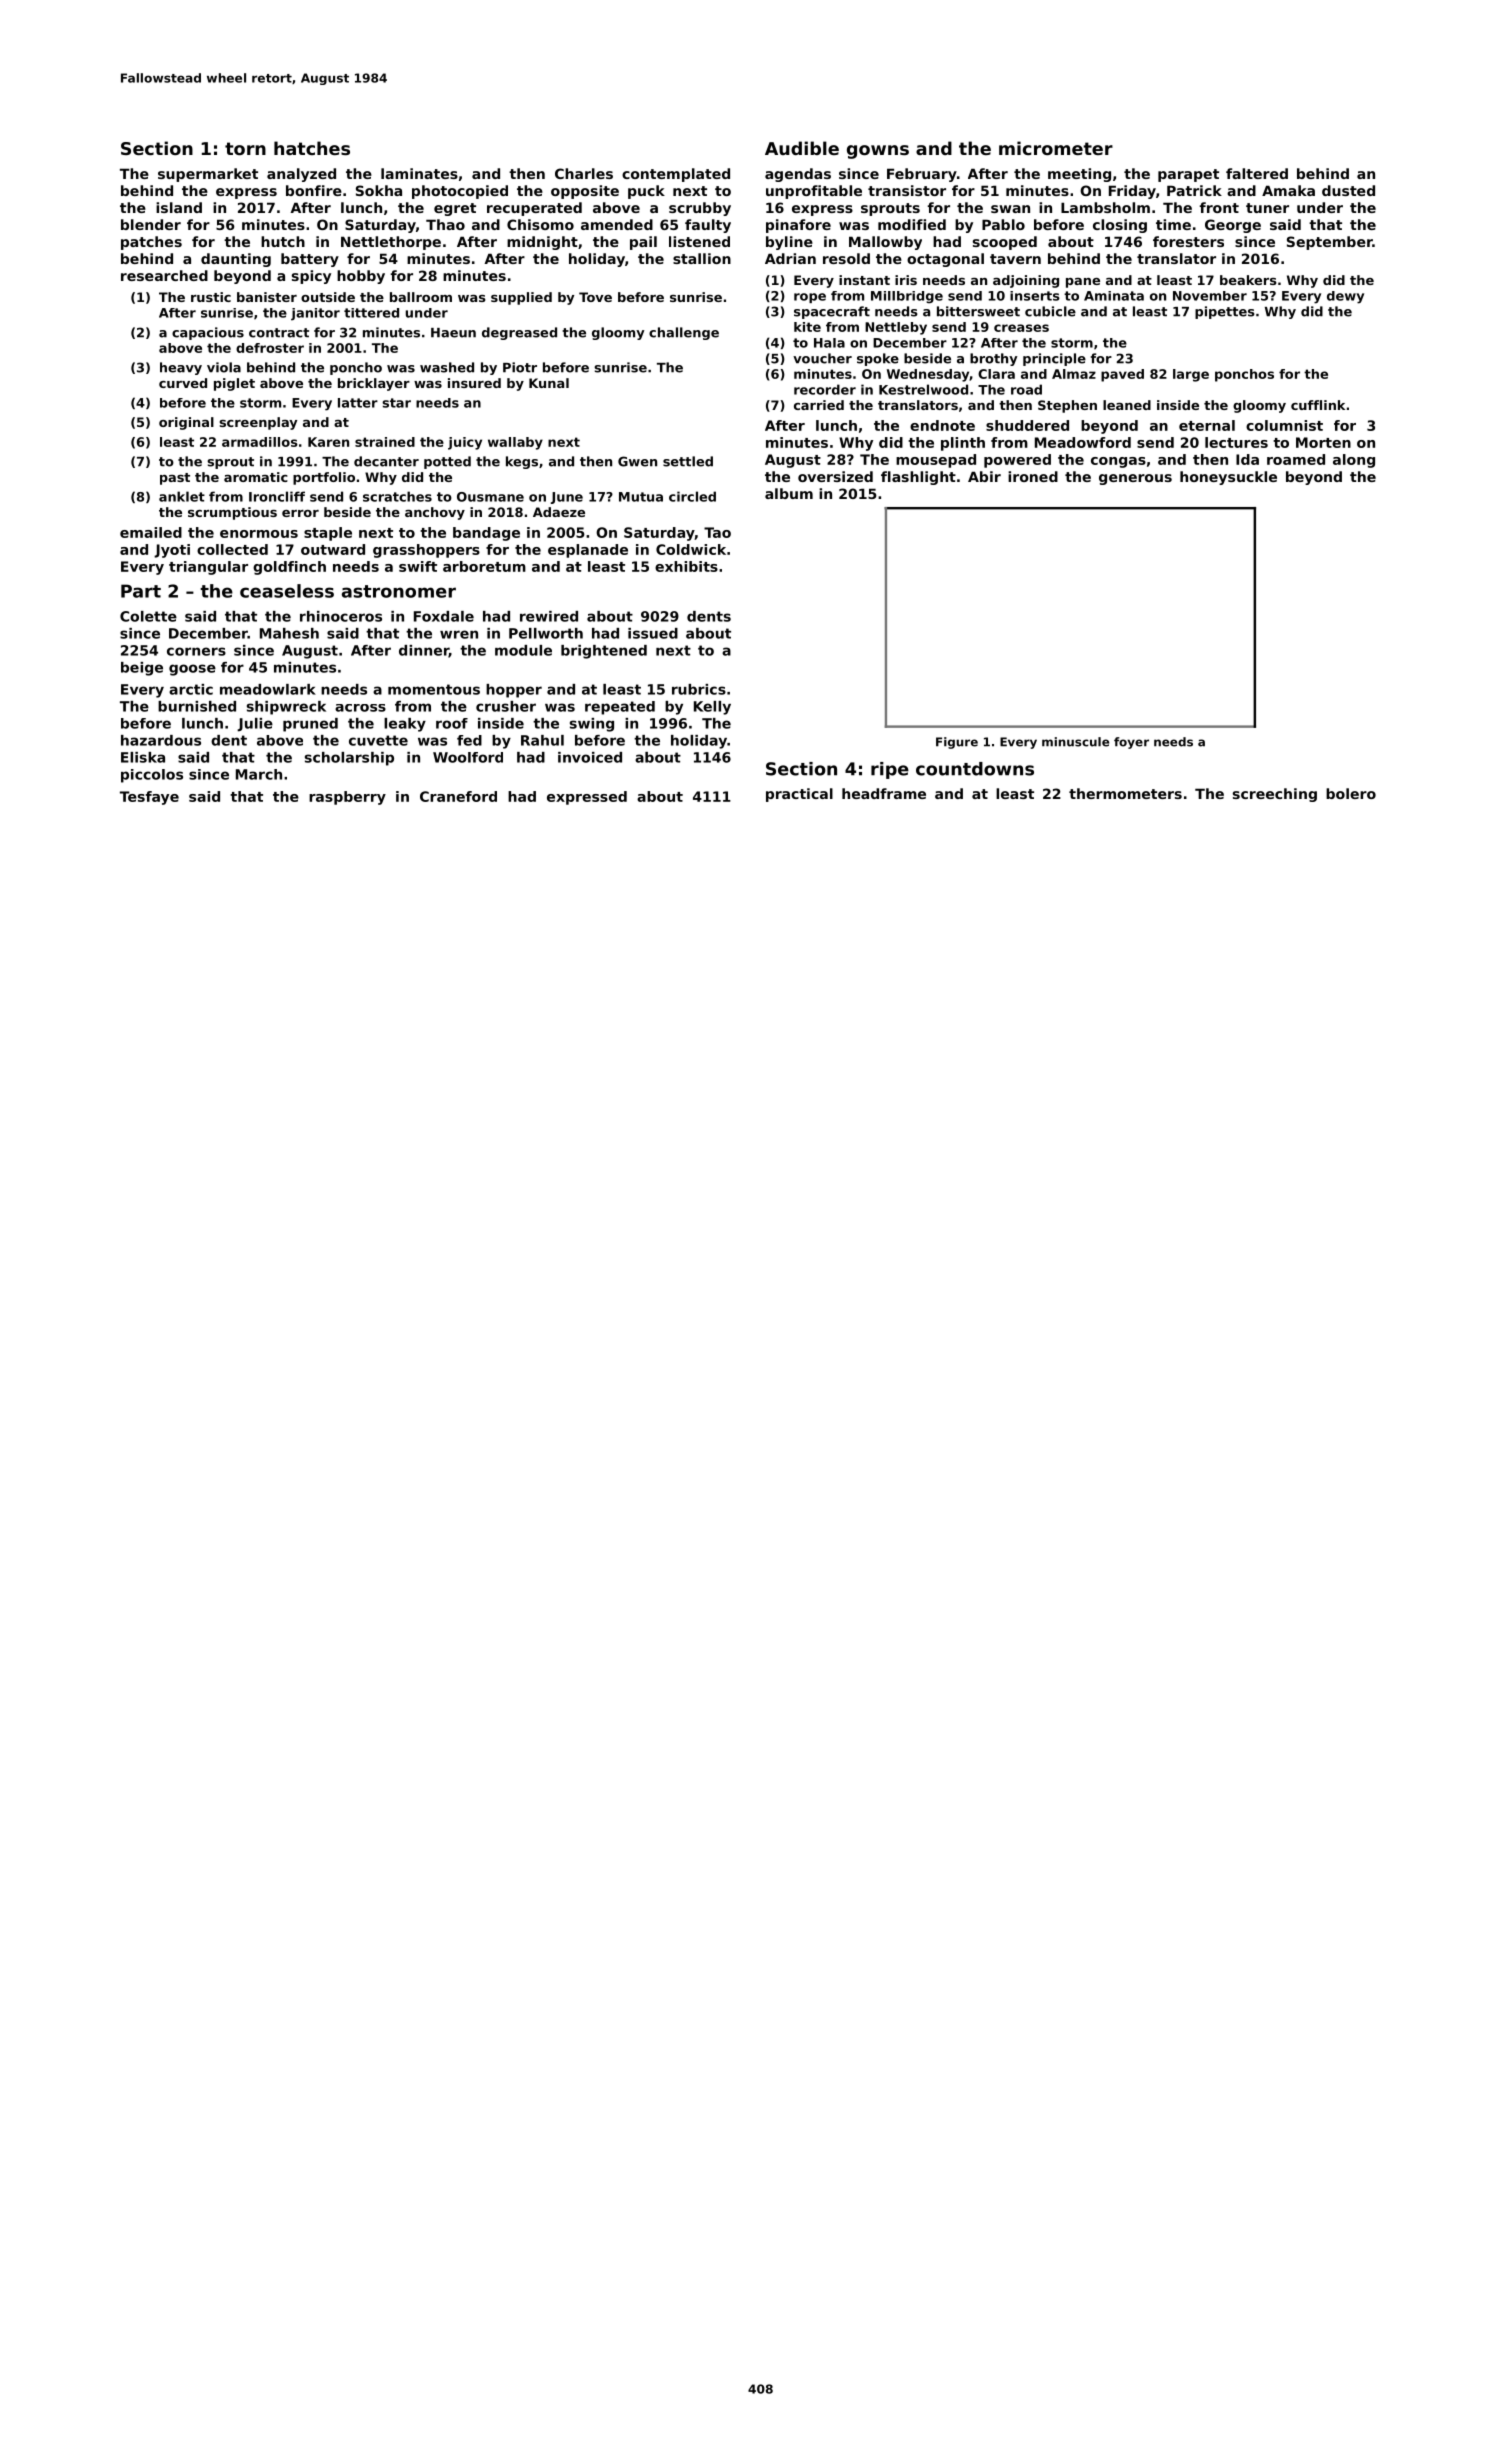  I want to click on Nettlethorpe, so click(391, 243).
